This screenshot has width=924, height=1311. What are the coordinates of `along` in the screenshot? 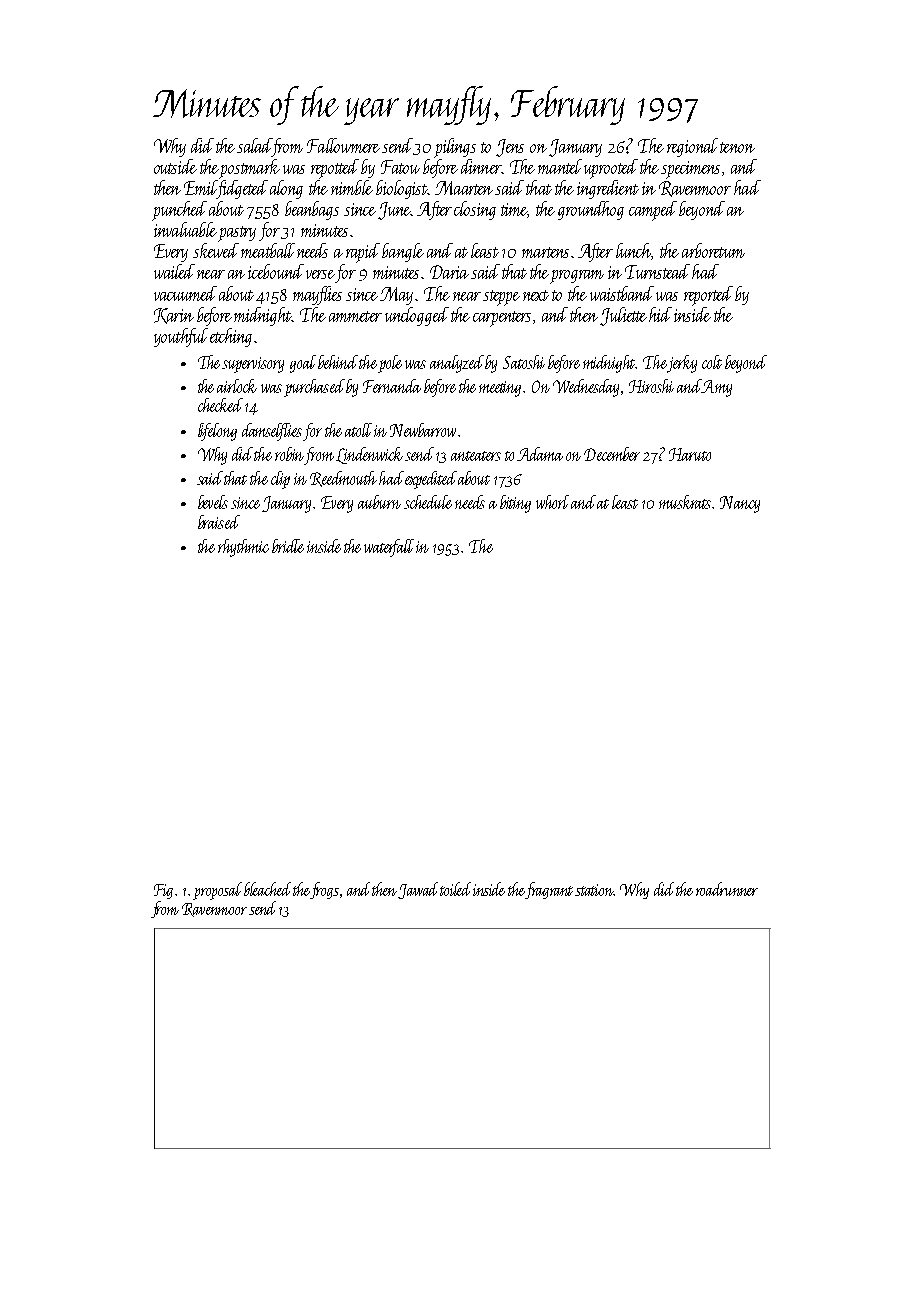 It's located at (286, 189).
